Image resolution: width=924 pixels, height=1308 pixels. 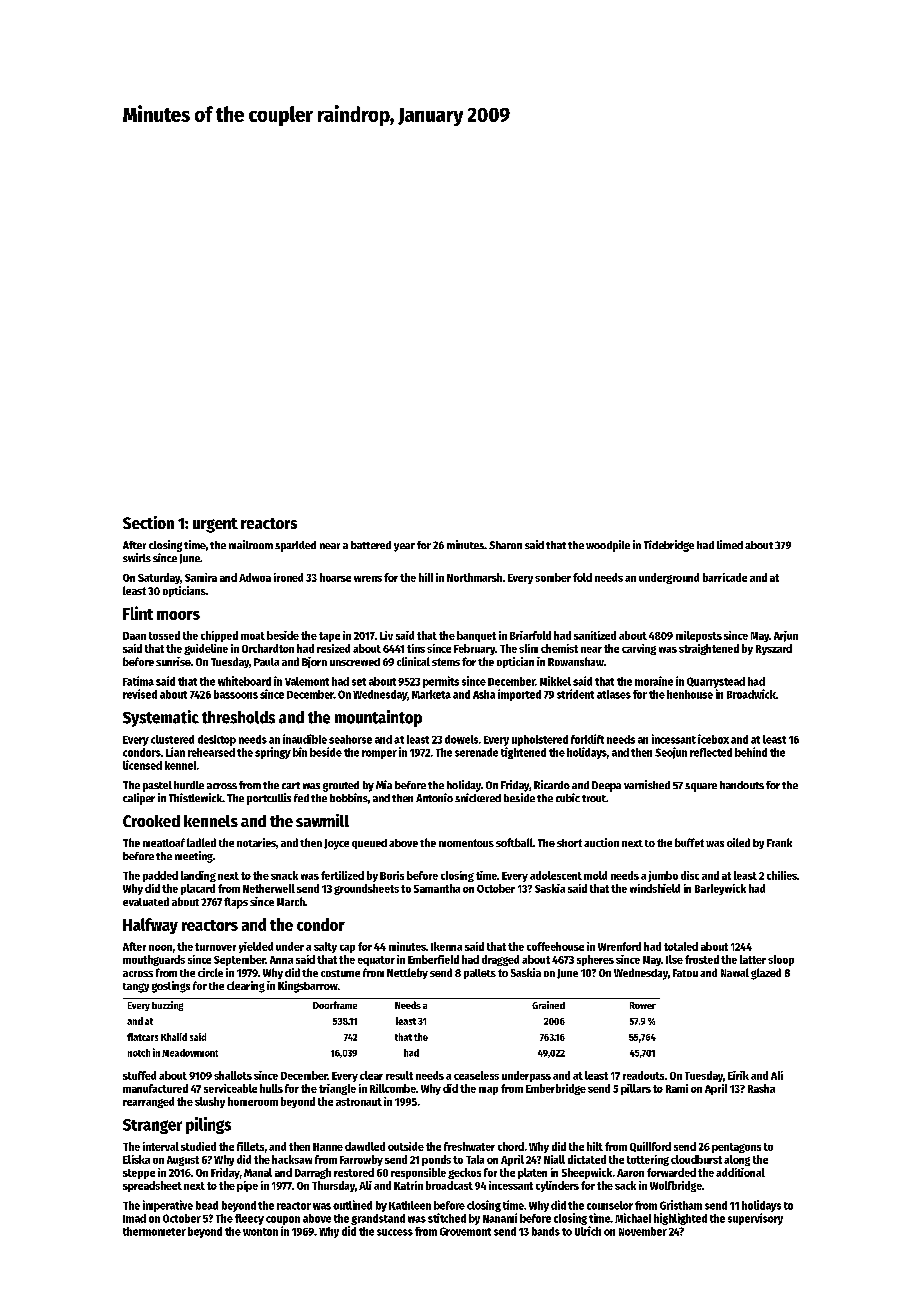 I want to click on steppe, so click(x=139, y=1174).
